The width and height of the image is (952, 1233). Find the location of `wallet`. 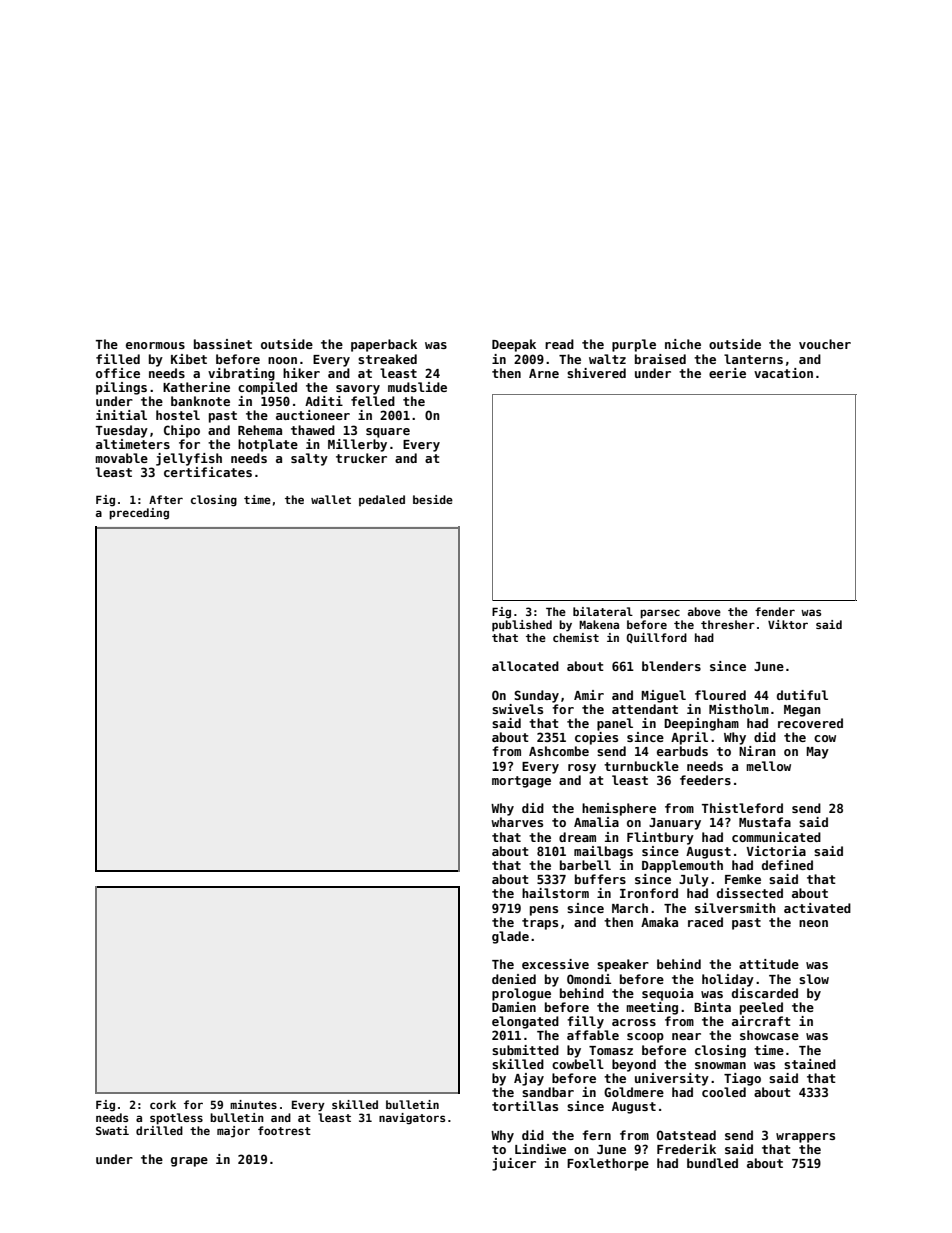

wallet is located at coordinates (331, 499).
